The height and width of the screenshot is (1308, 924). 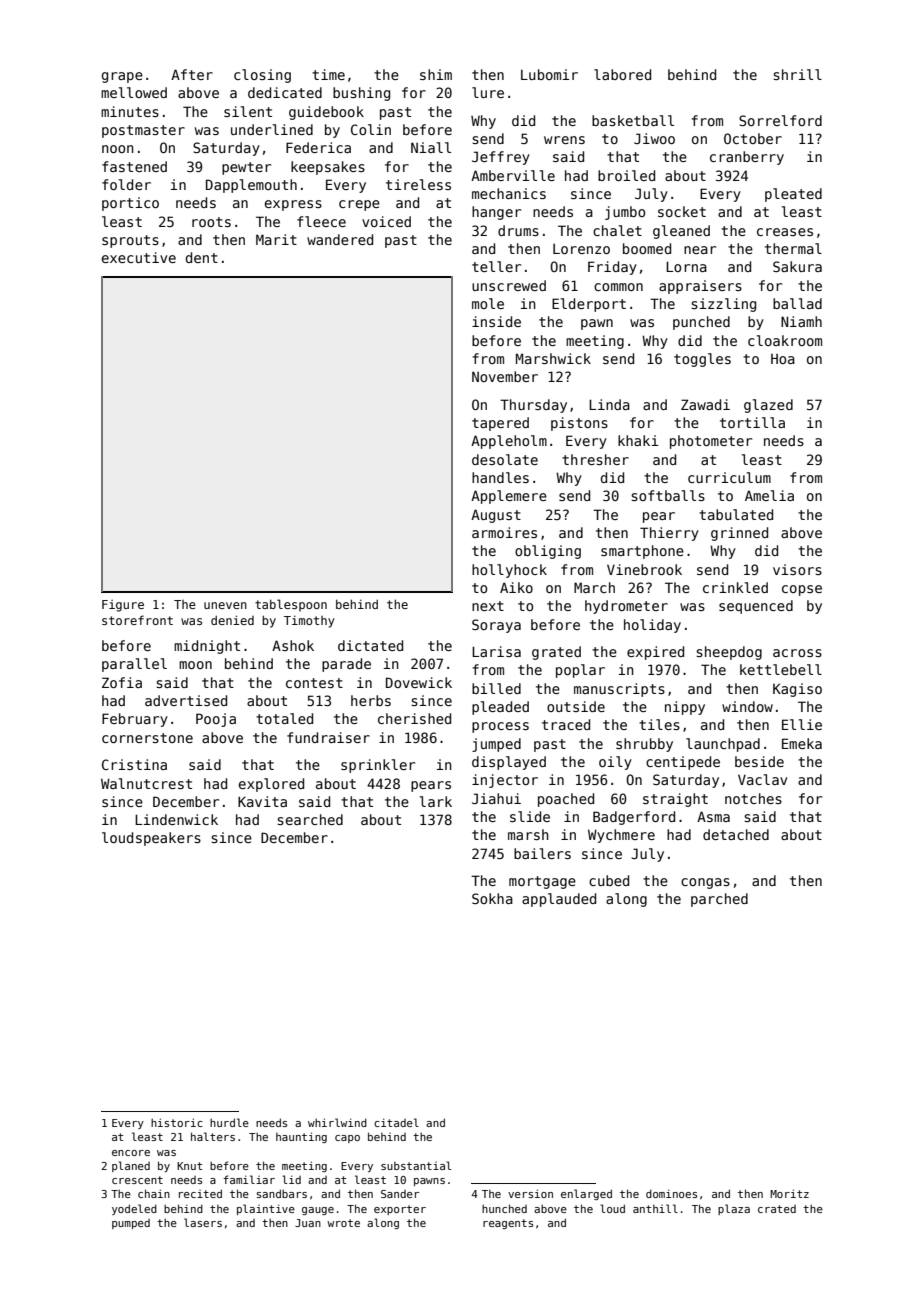 I want to click on historic, so click(x=177, y=1122).
